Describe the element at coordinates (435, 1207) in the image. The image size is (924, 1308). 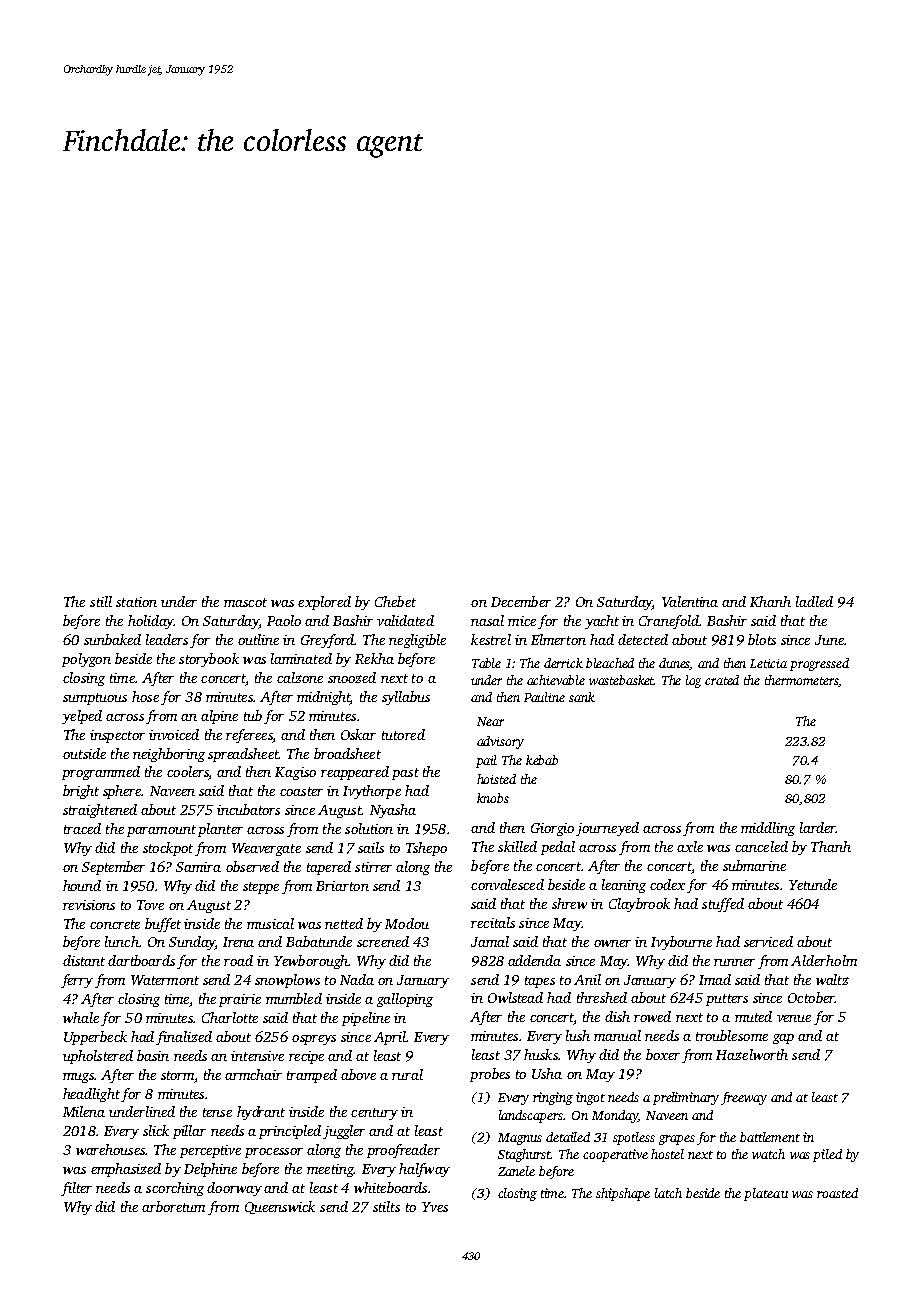
I see `Yves` at that location.
